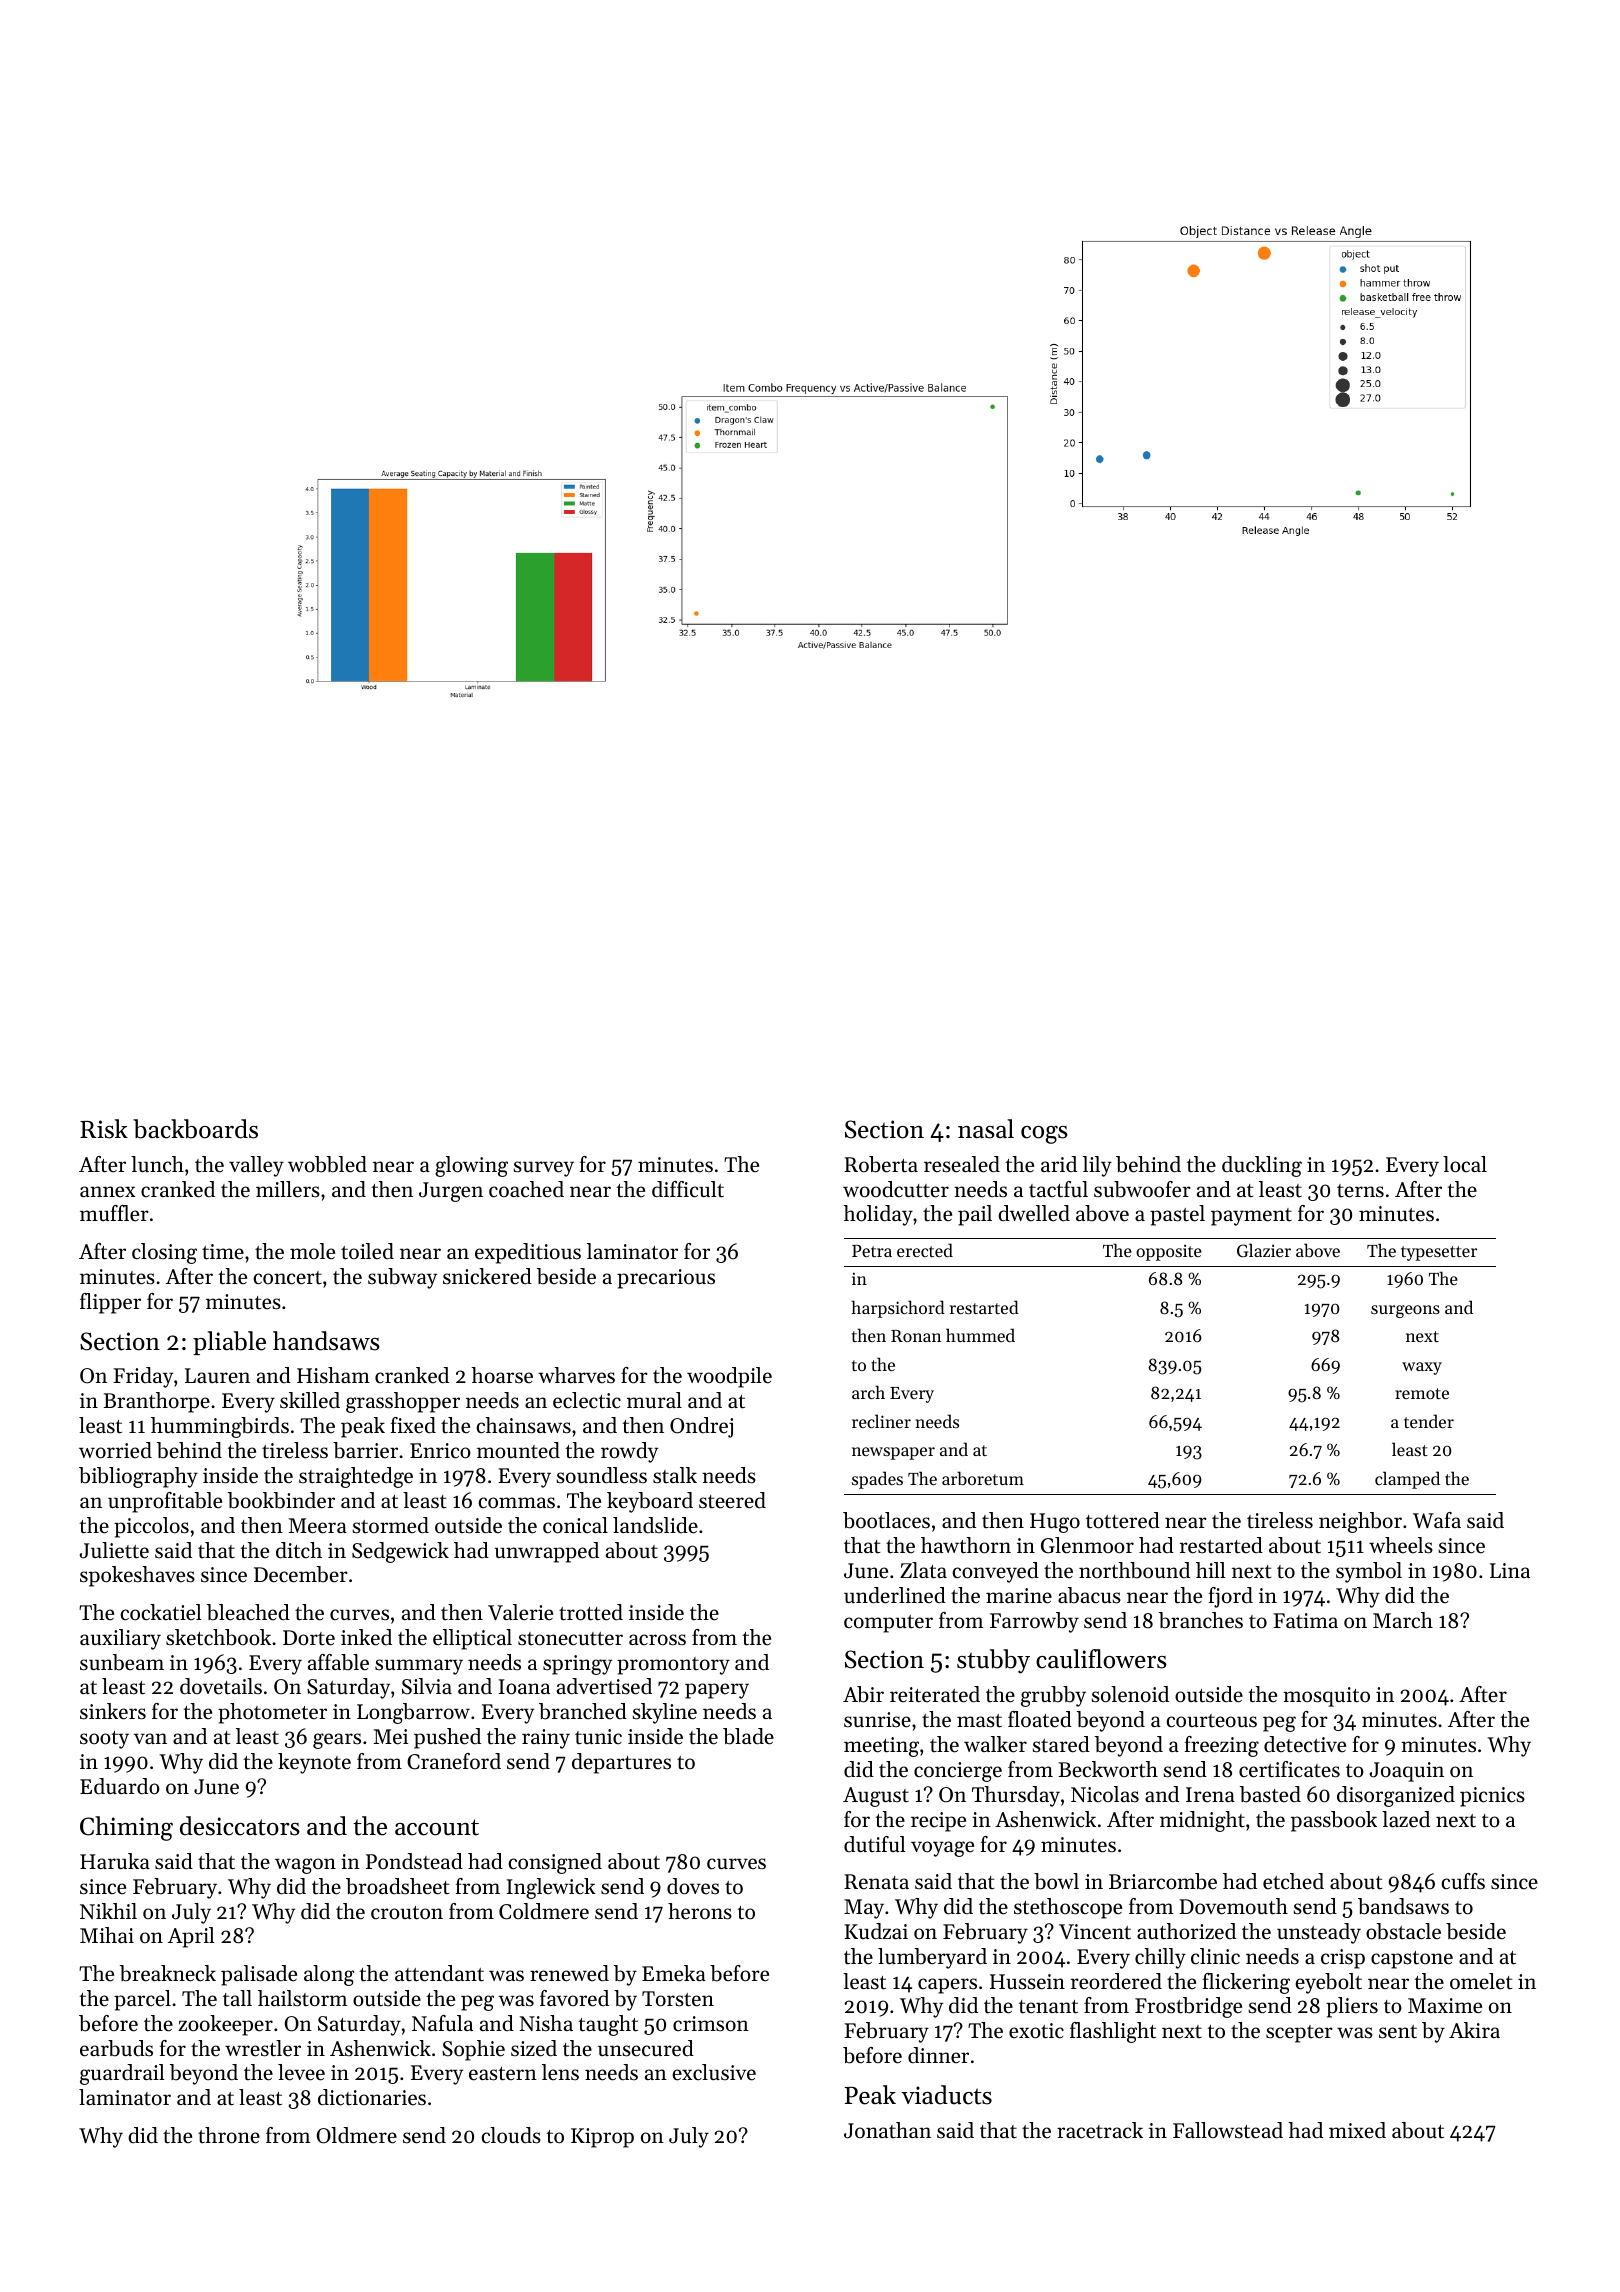  What do you see at coordinates (390, 1525) in the image?
I see `stormed` at bounding box center [390, 1525].
